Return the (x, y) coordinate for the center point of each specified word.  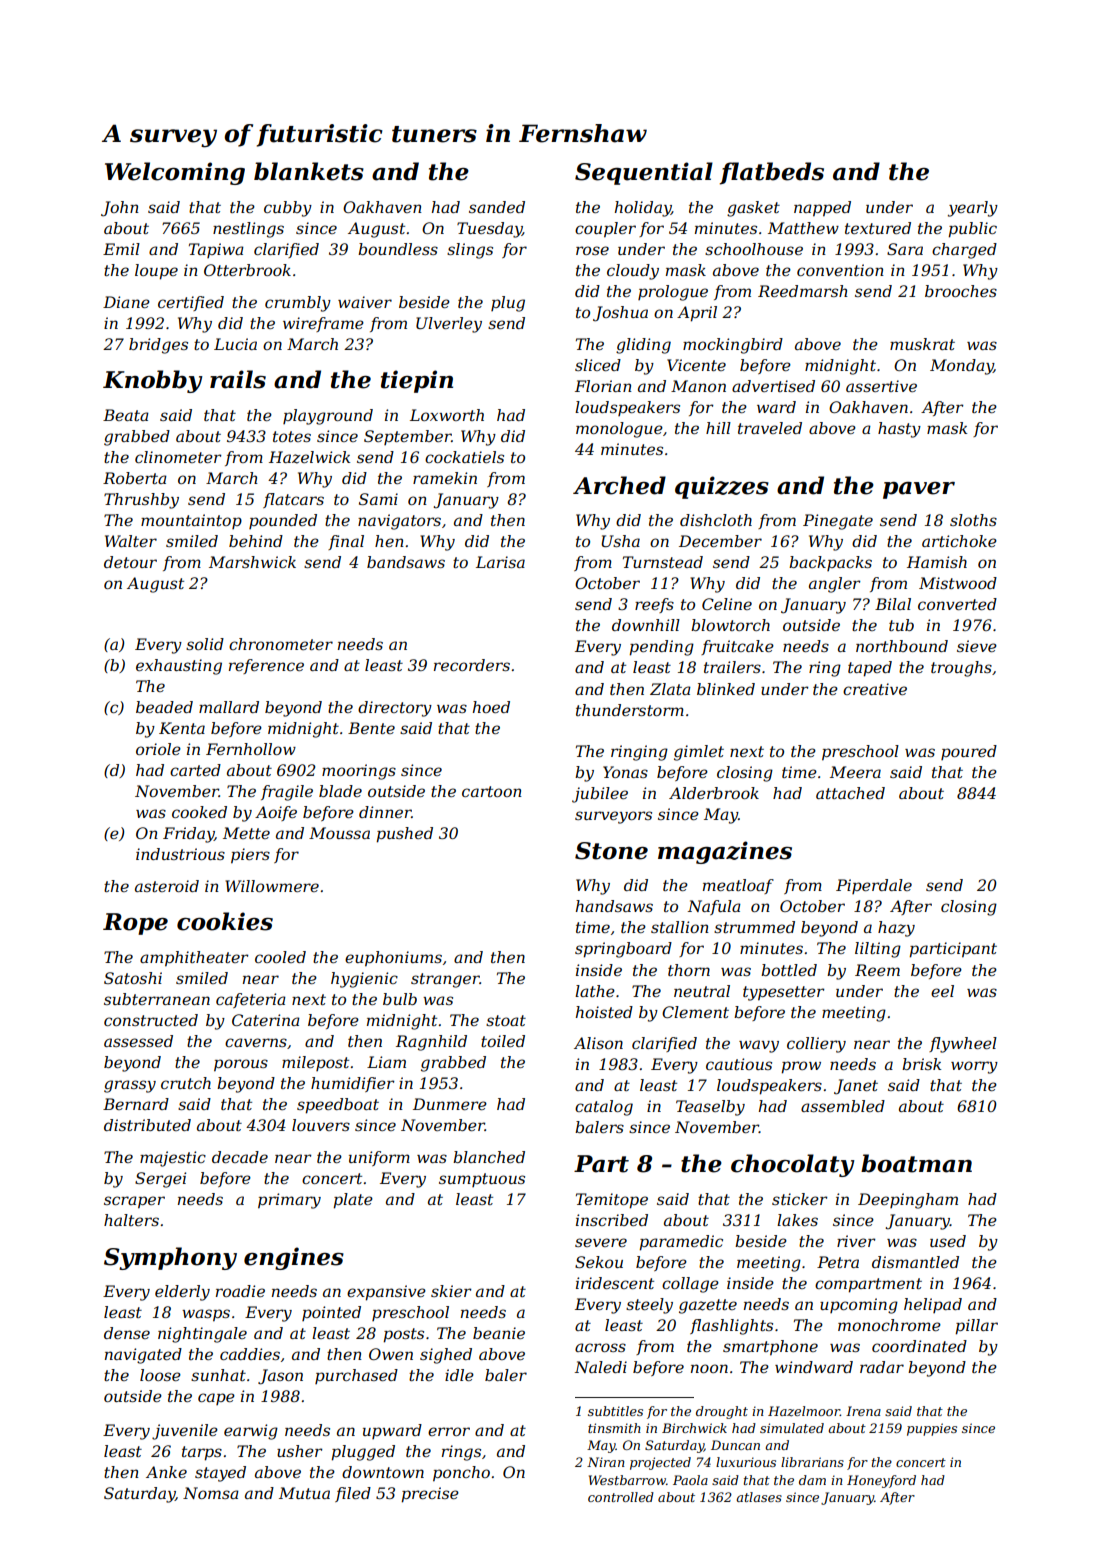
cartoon (492, 791)
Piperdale (874, 886)
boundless (398, 249)
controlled (621, 1497)
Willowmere (272, 886)
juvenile (185, 1432)
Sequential (644, 173)
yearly (973, 209)
